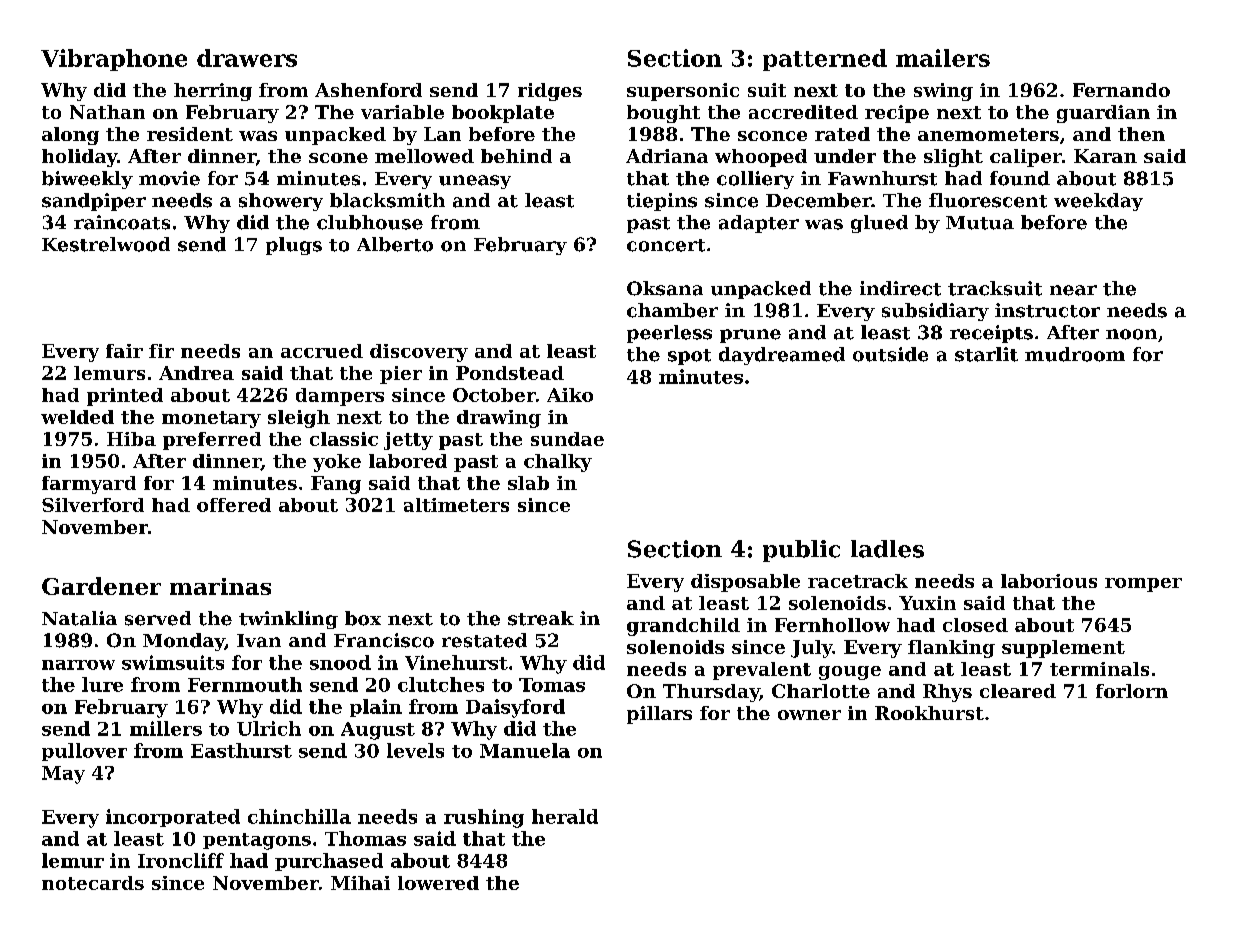 The height and width of the page is (952, 1233). Describe the element at coordinates (1132, 691) in the page. I see `forlorn` at that location.
